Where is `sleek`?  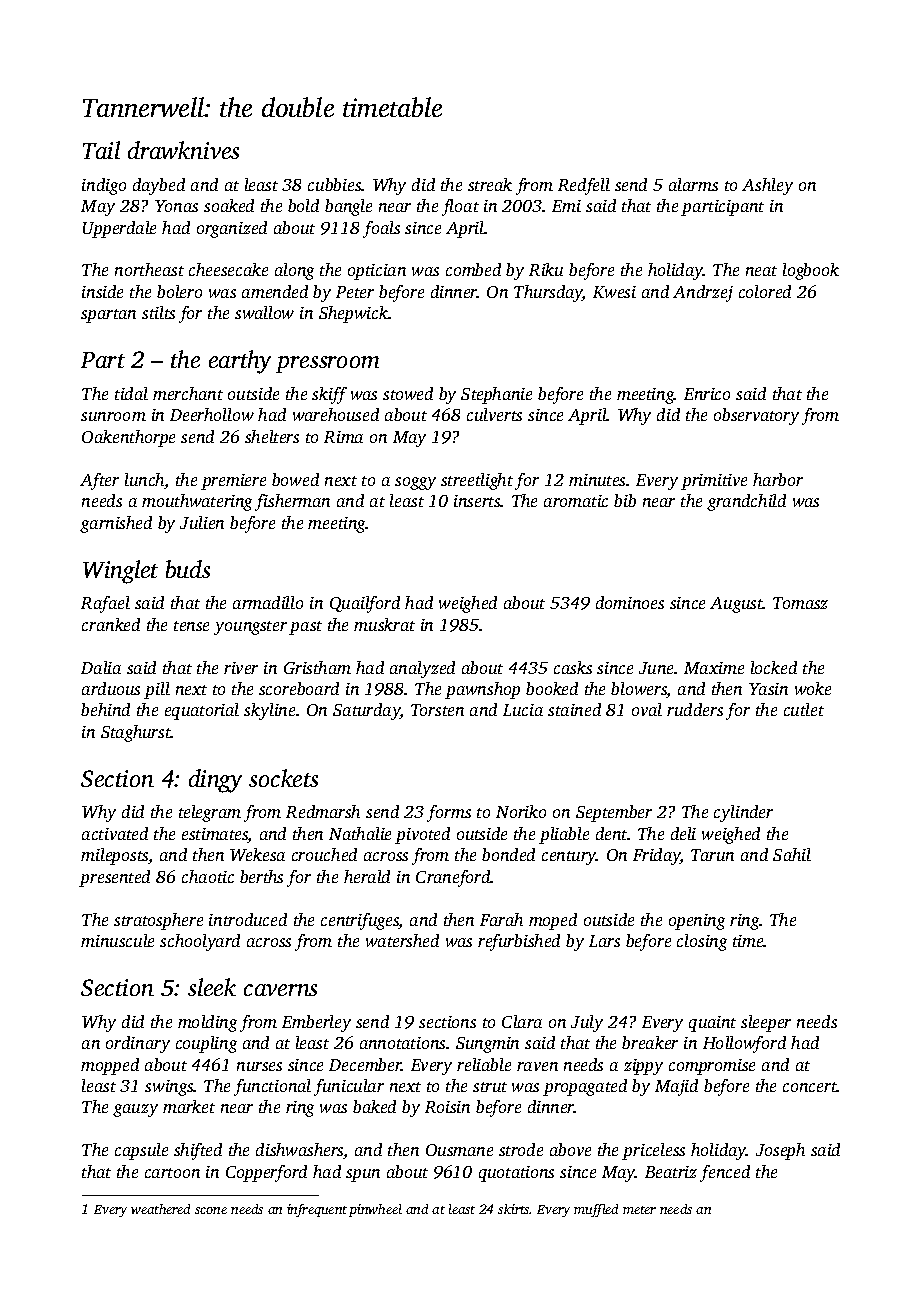 sleek is located at coordinates (212, 987).
